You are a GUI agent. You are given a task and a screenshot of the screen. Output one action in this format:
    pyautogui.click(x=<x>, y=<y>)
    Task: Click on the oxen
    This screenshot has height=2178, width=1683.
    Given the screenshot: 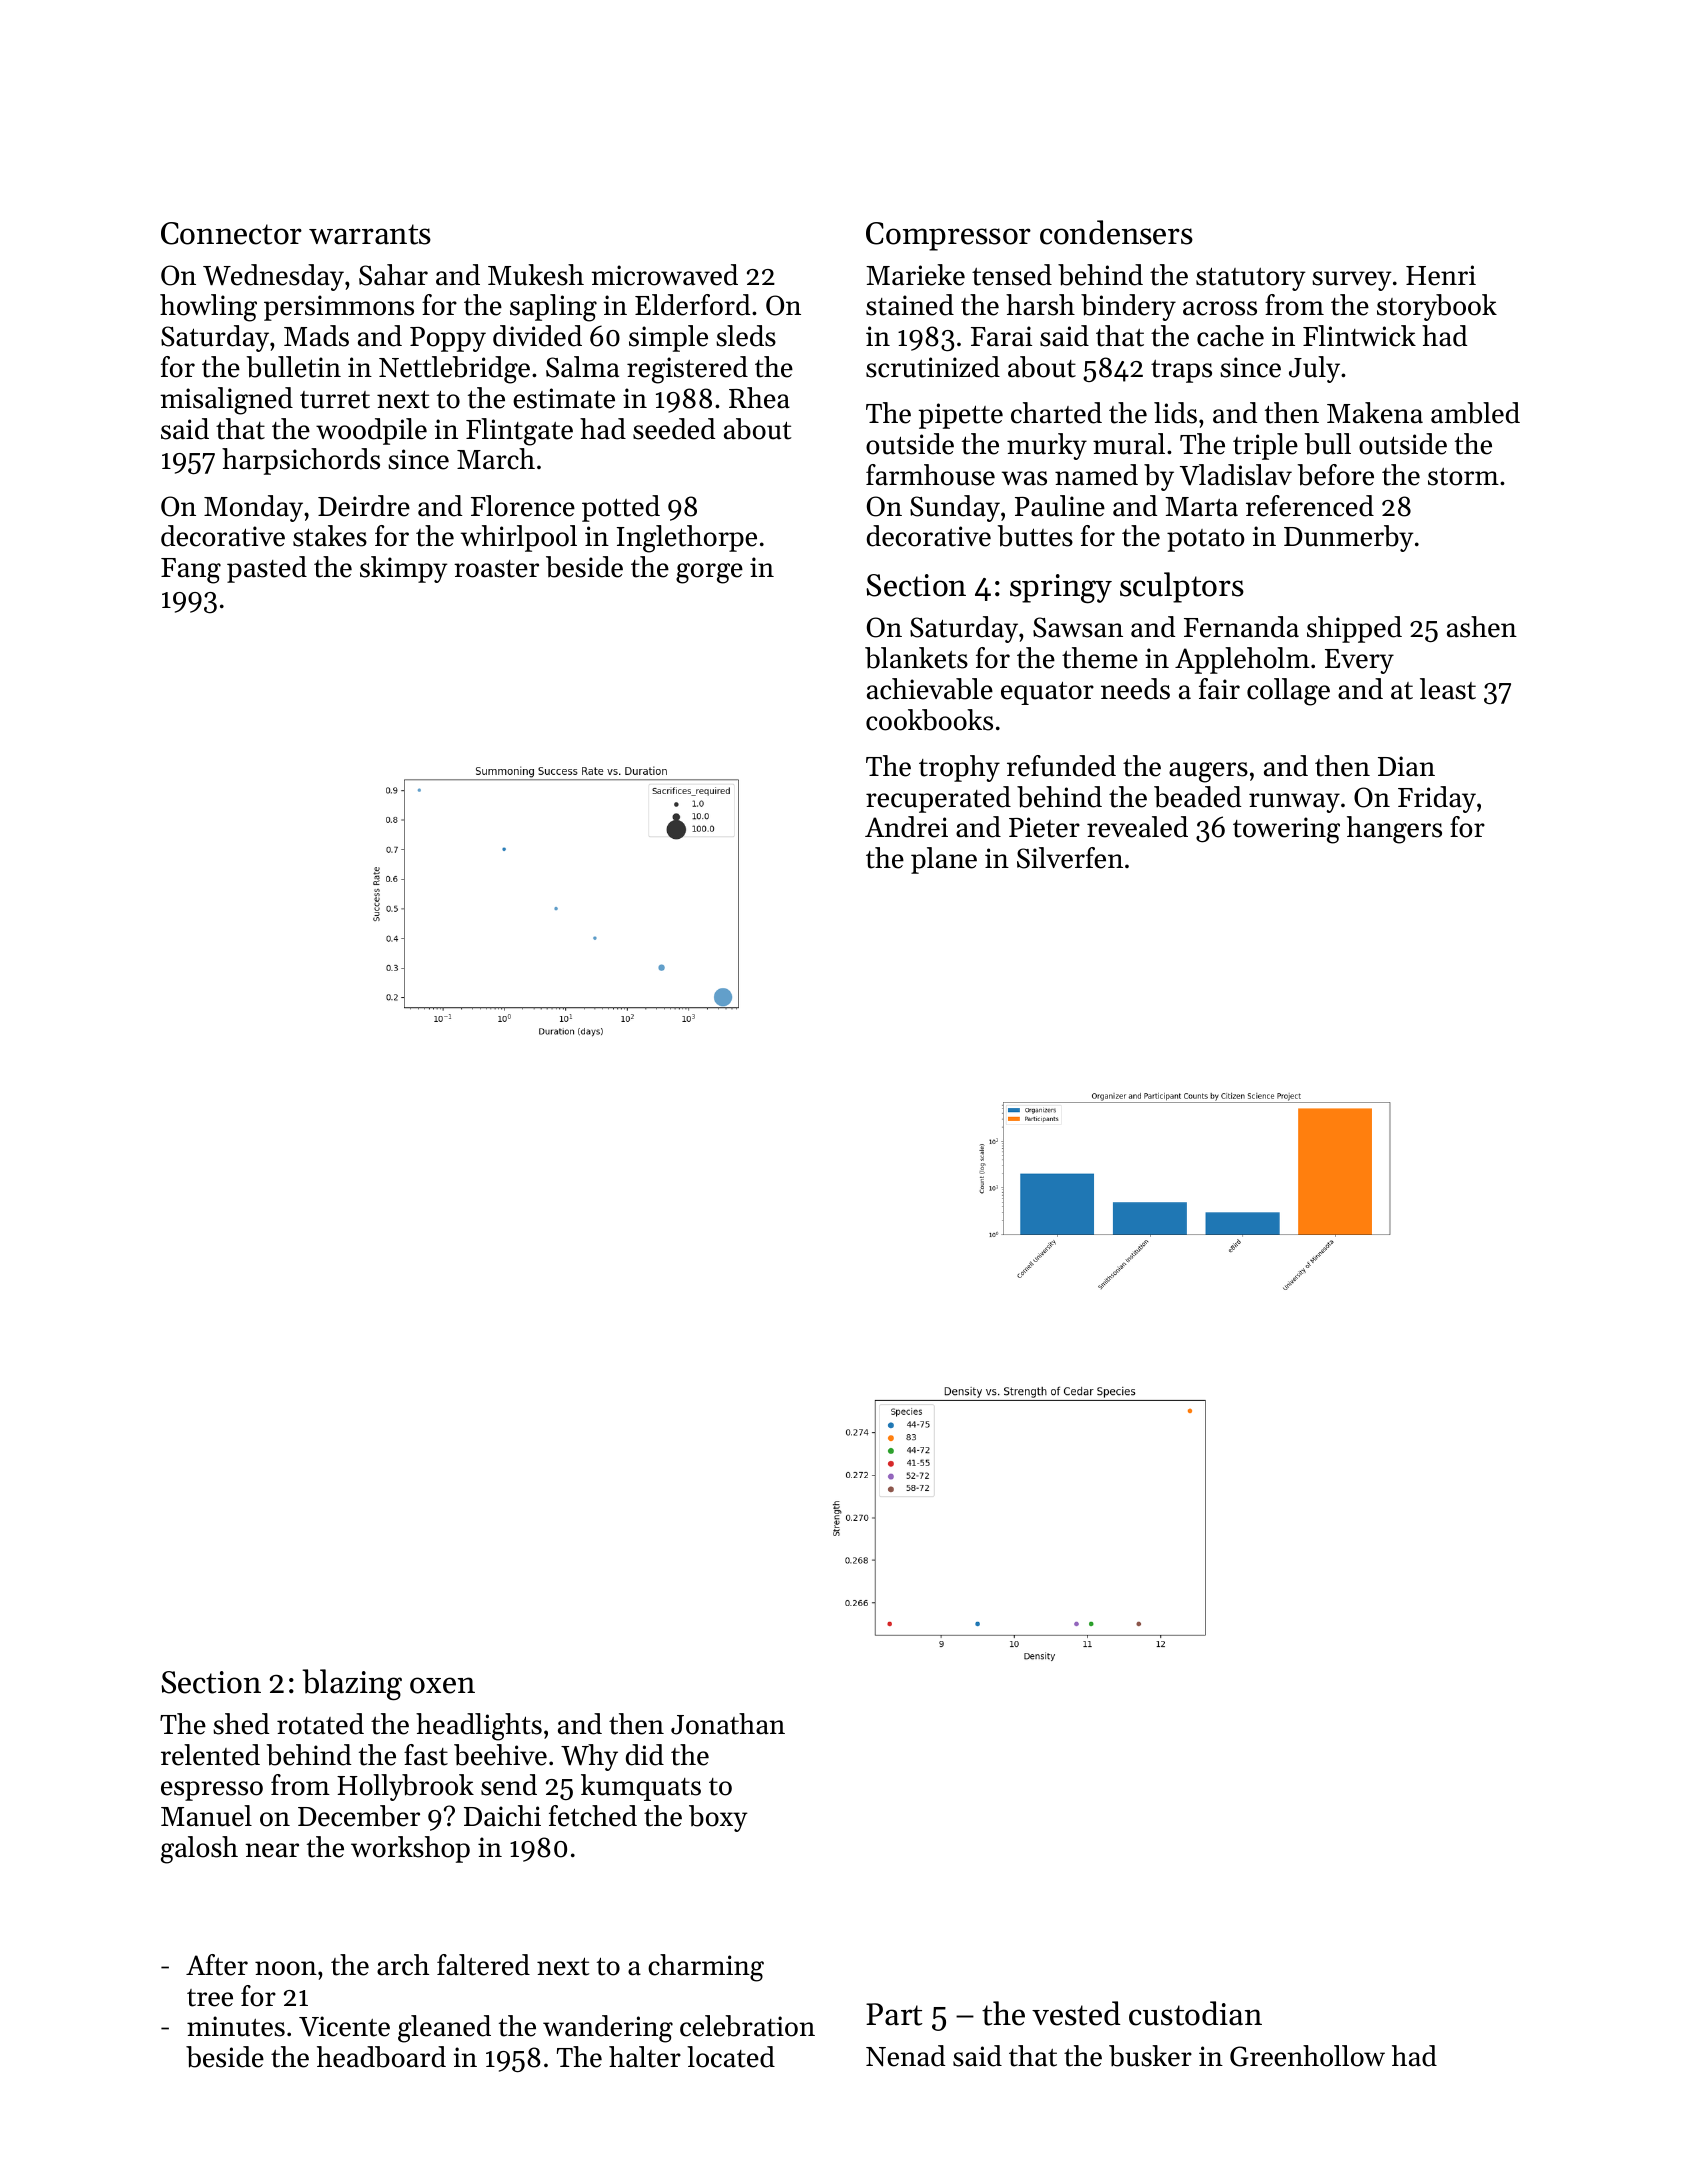 What is the action you would take?
    pyautogui.click(x=442, y=1685)
